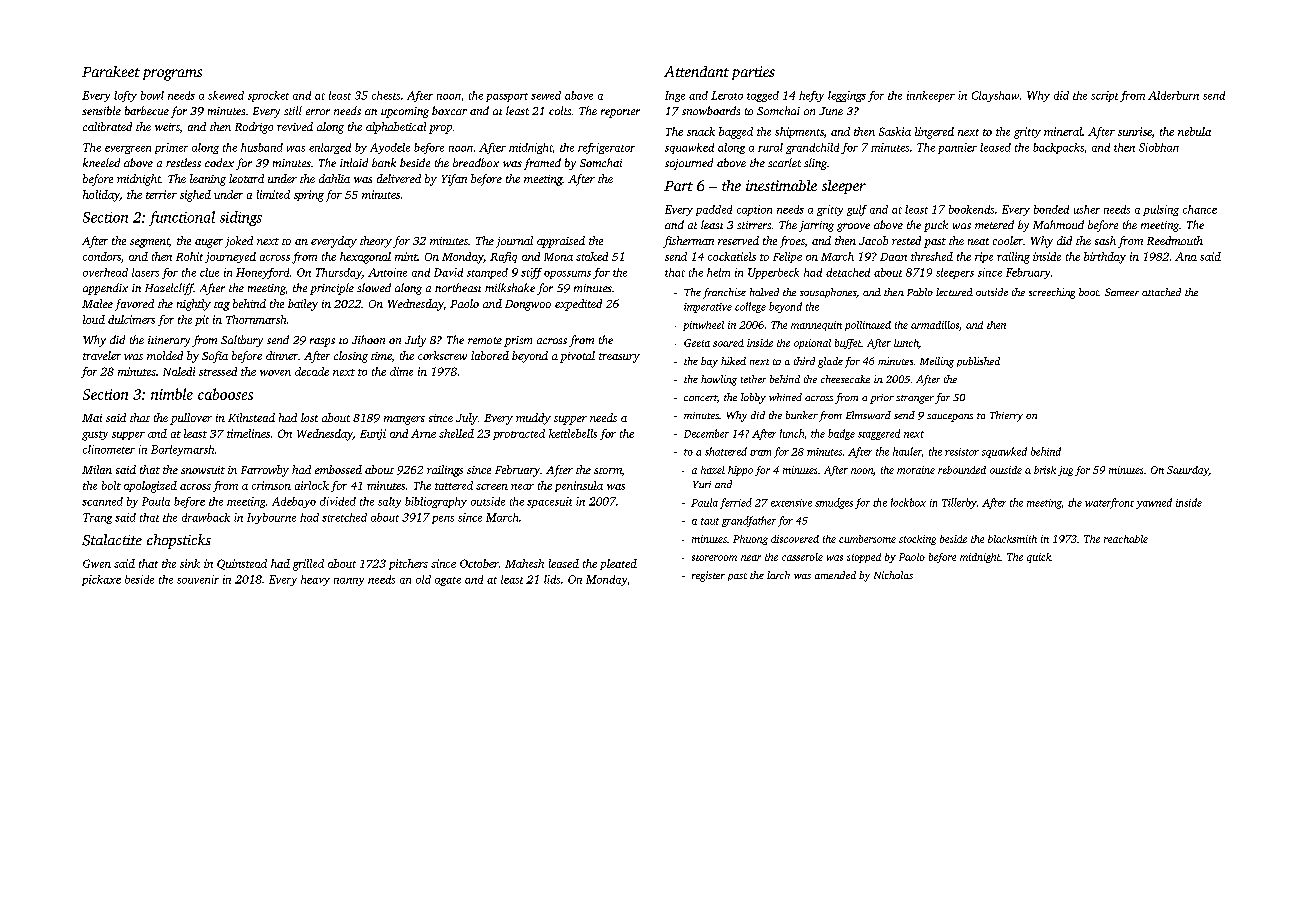 Image resolution: width=1308 pixels, height=924 pixels. Describe the element at coordinates (503, 257) in the document. I see `Rafiq` at that location.
